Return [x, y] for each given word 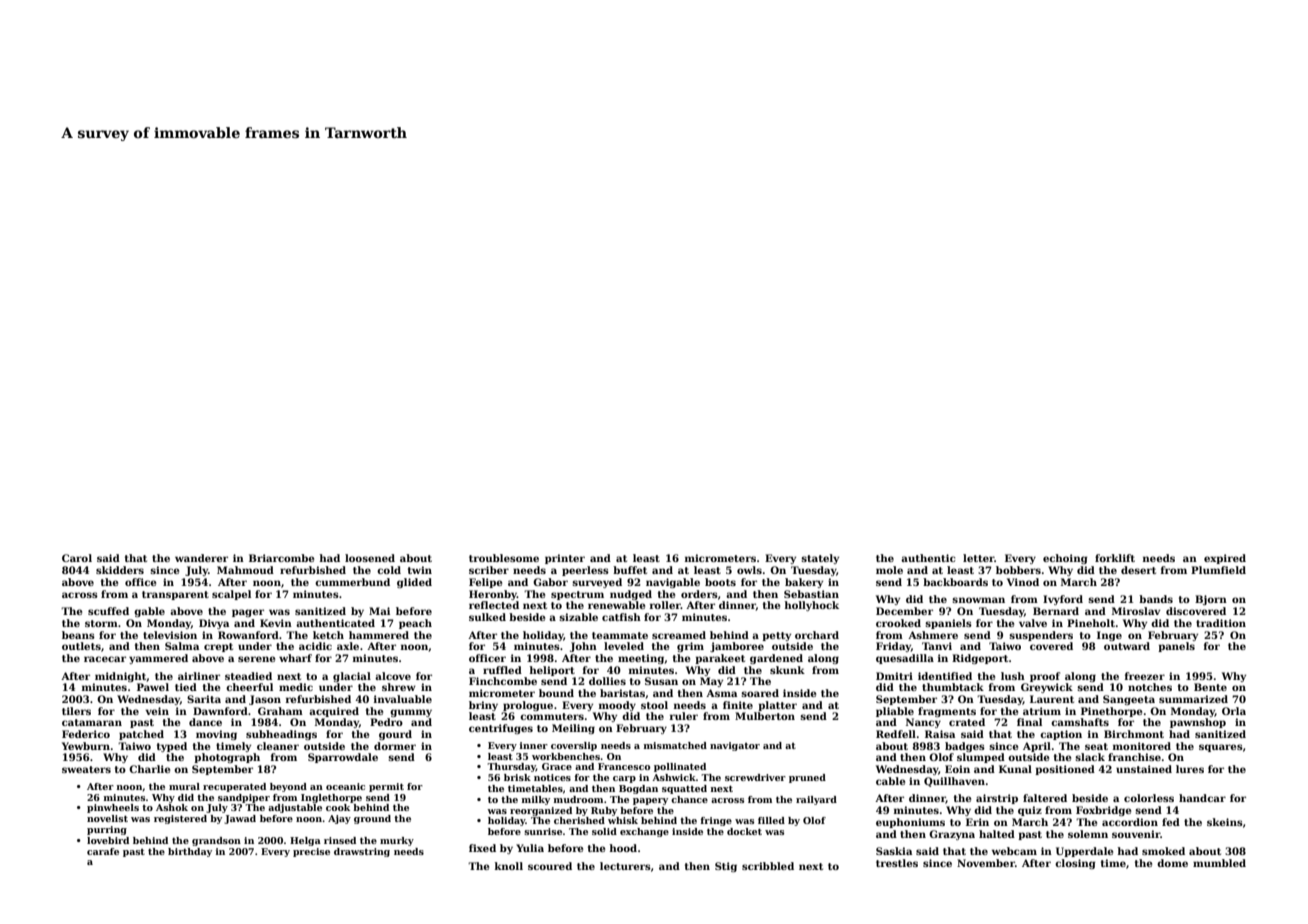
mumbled [1219, 863]
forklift [1115, 558]
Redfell [896, 734]
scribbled [768, 866]
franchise [1134, 757]
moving [216, 735]
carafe [103, 851]
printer [565, 559]
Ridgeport [980, 659]
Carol [77, 558]
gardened [776, 659]
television [170, 635]
